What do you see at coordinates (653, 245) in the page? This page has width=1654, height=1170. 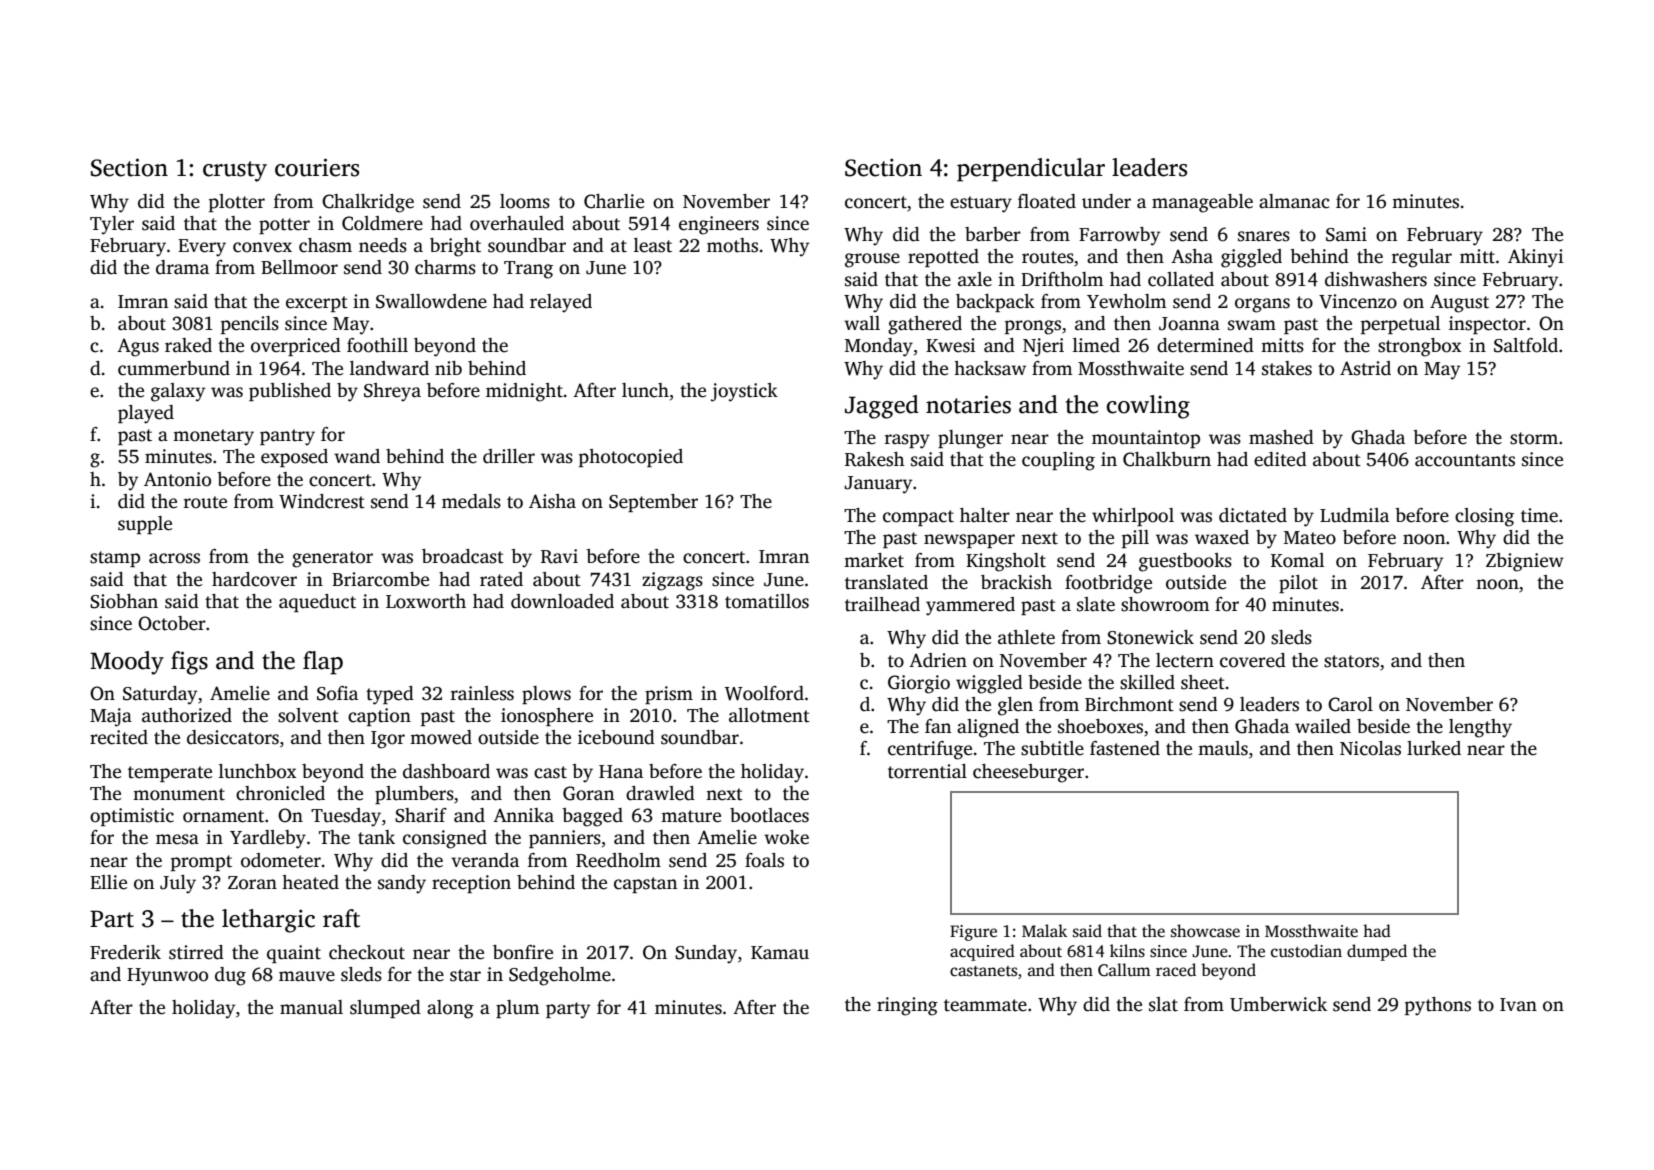 I see `least` at bounding box center [653, 245].
